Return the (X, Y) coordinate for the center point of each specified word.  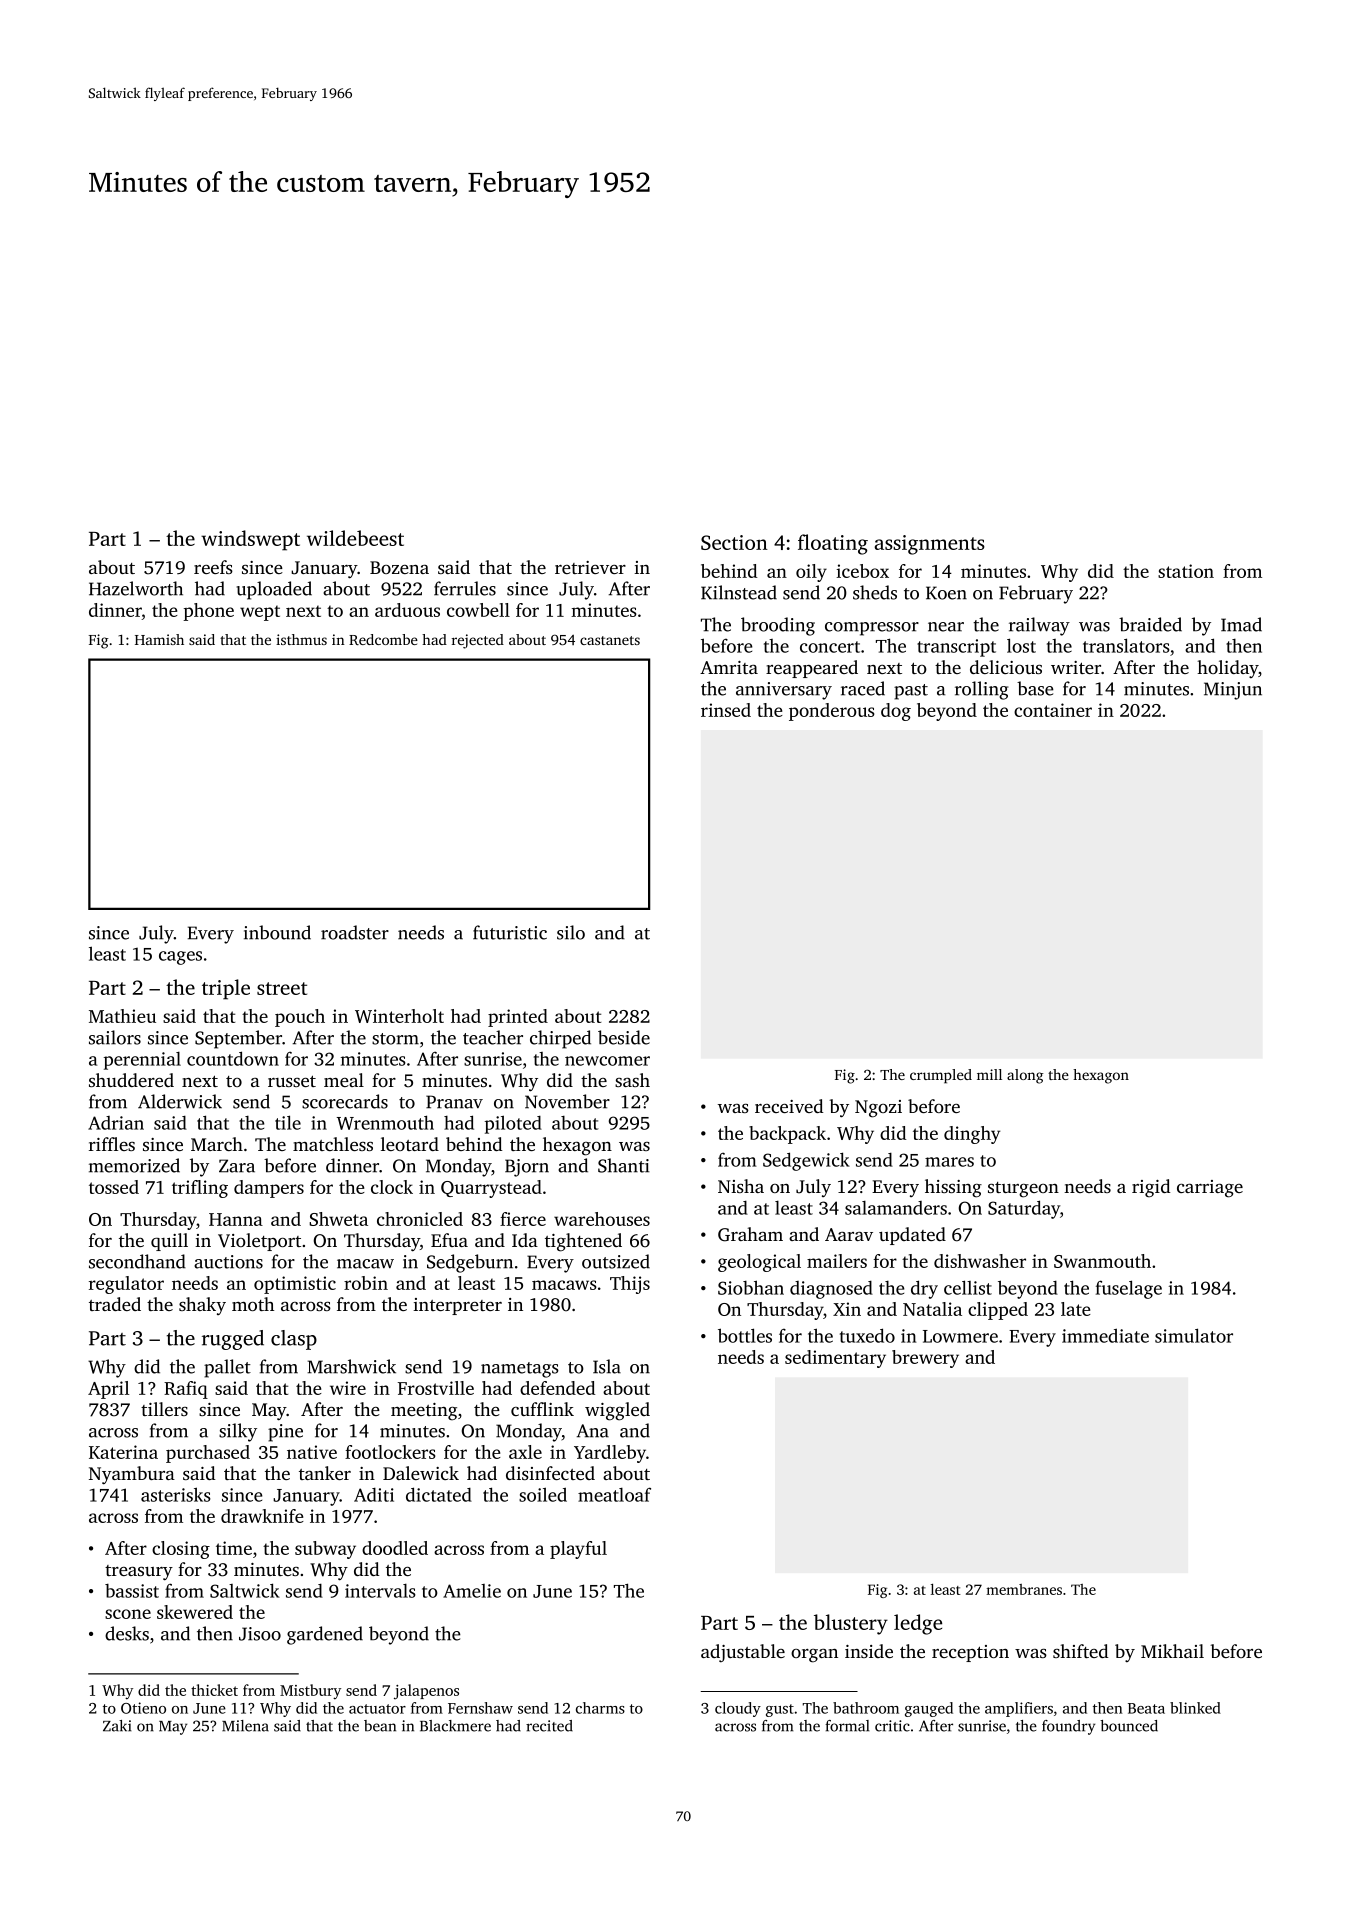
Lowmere (960, 1336)
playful (578, 1550)
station (1186, 571)
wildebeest (355, 538)
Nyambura (132, 1475)
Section (734, 542)
